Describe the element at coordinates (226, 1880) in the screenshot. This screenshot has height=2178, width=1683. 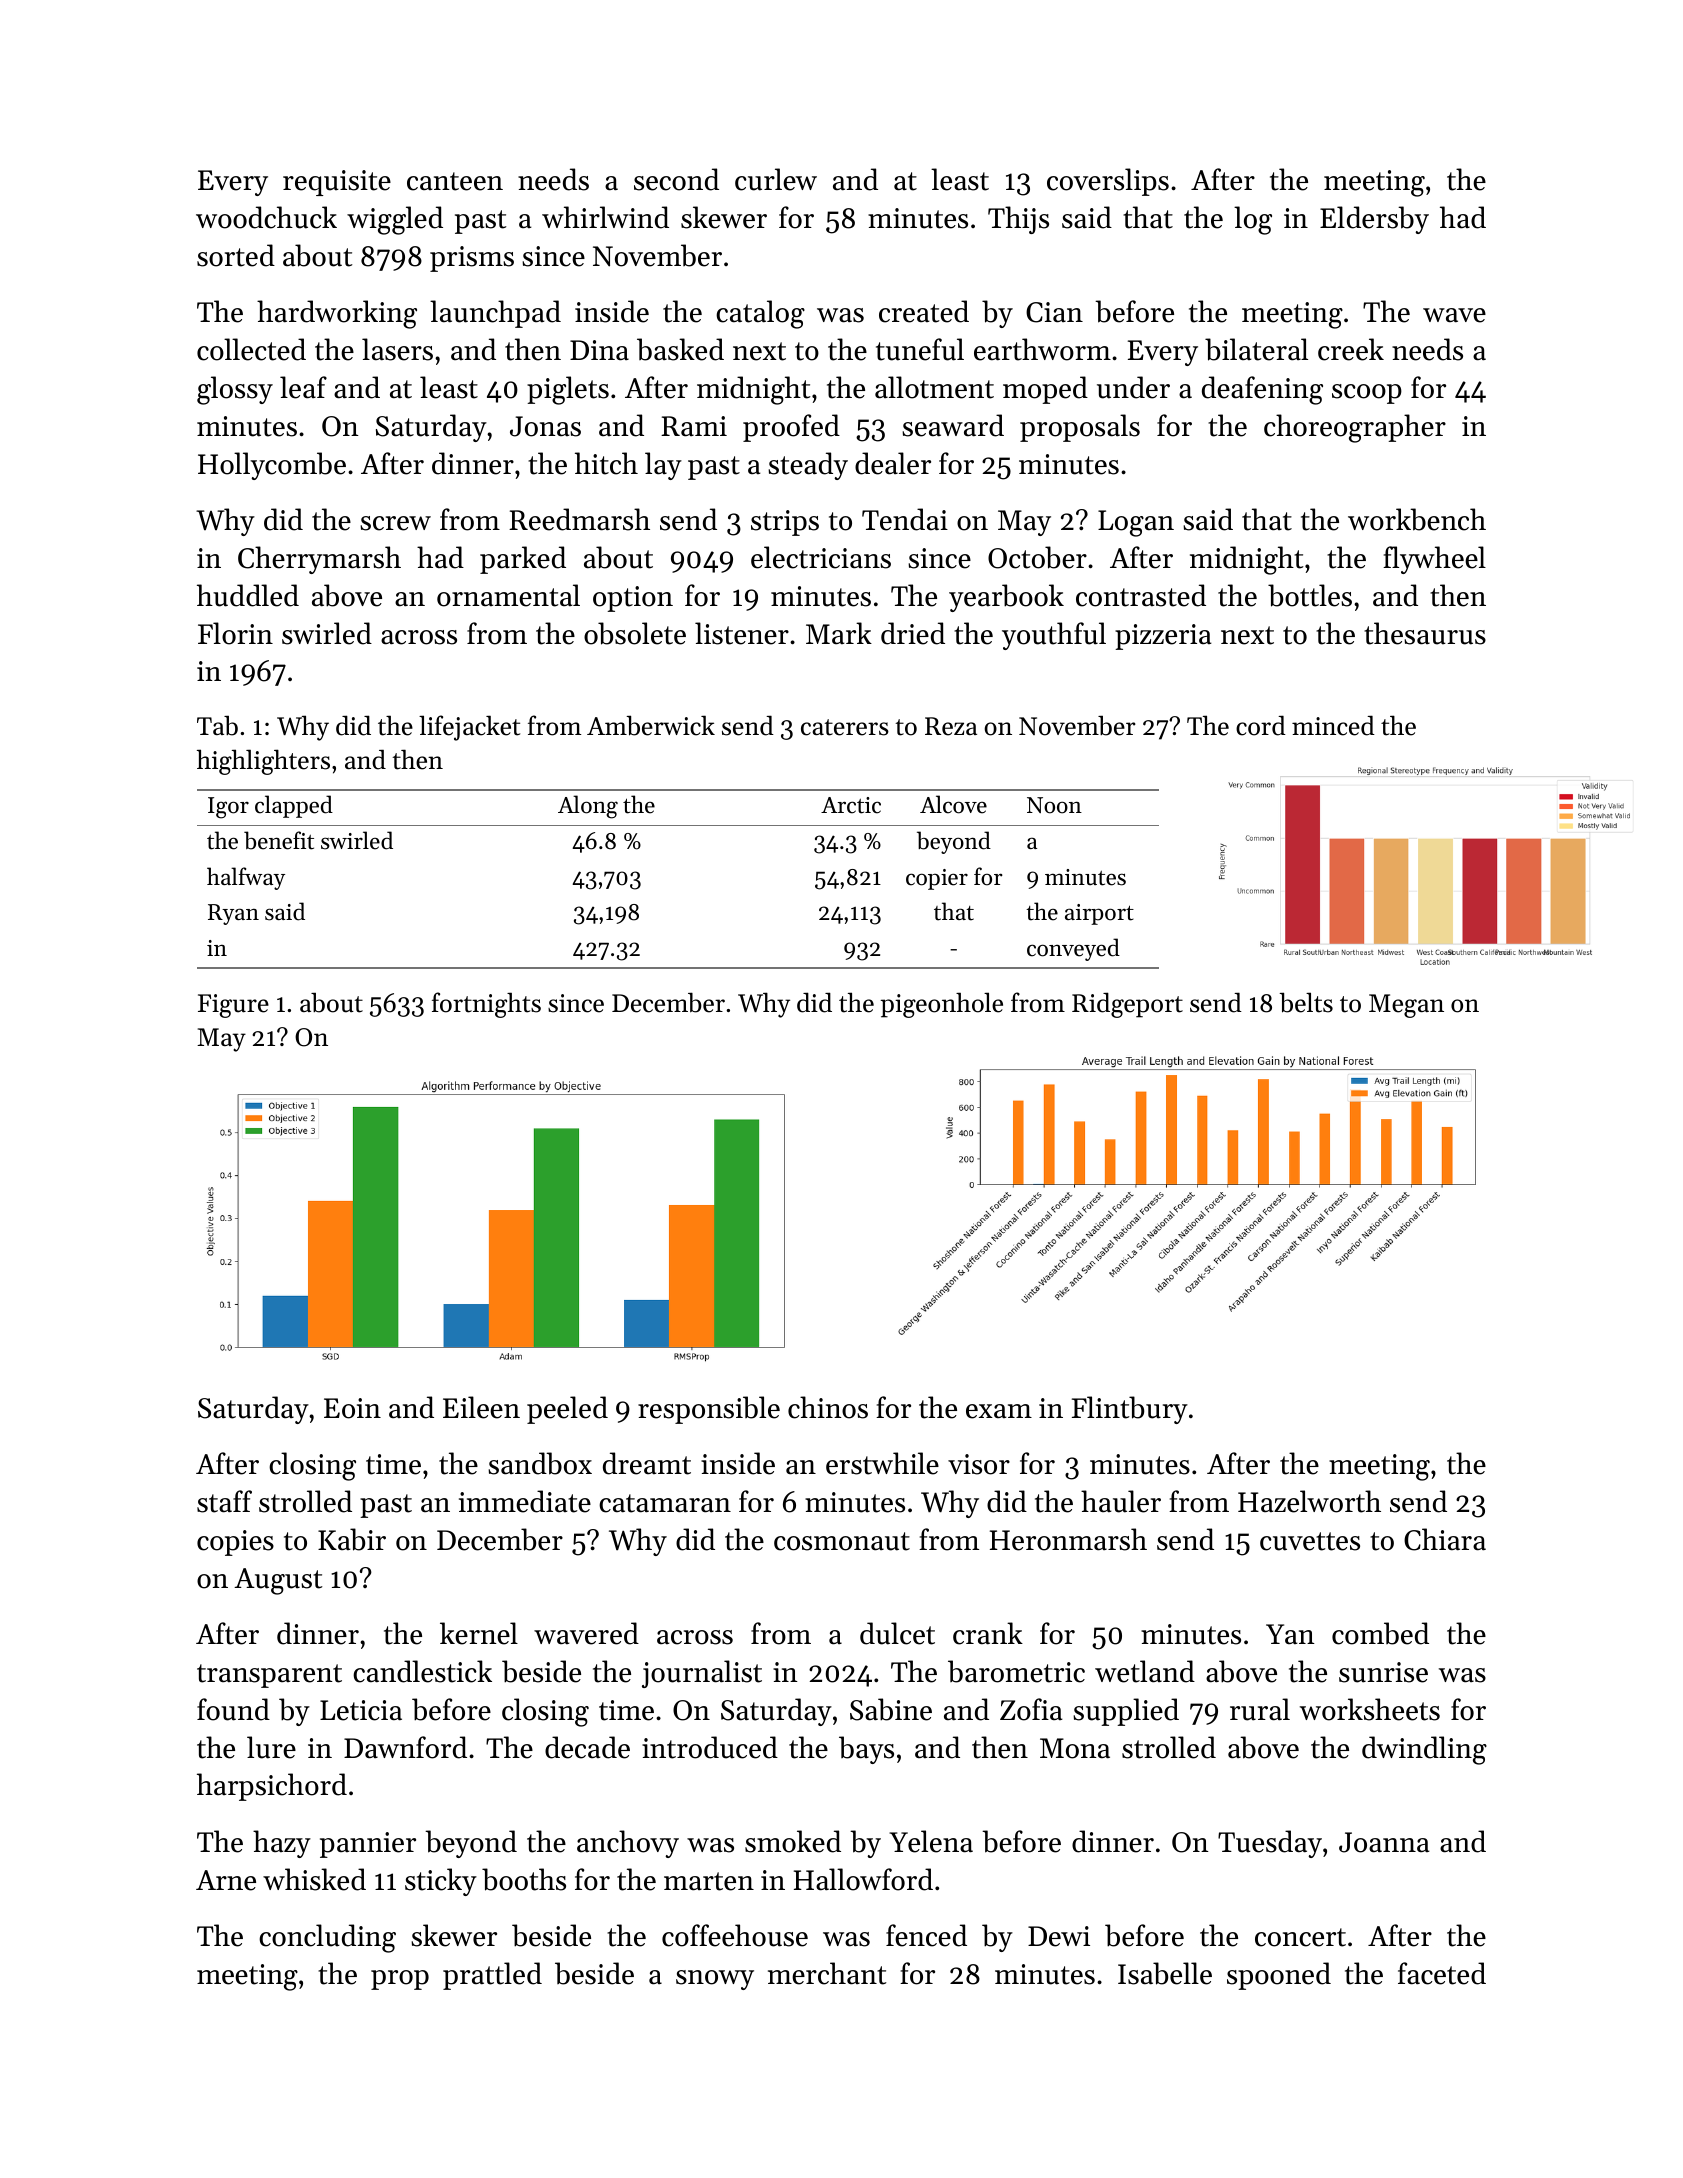
I see `Arne` at that location.
